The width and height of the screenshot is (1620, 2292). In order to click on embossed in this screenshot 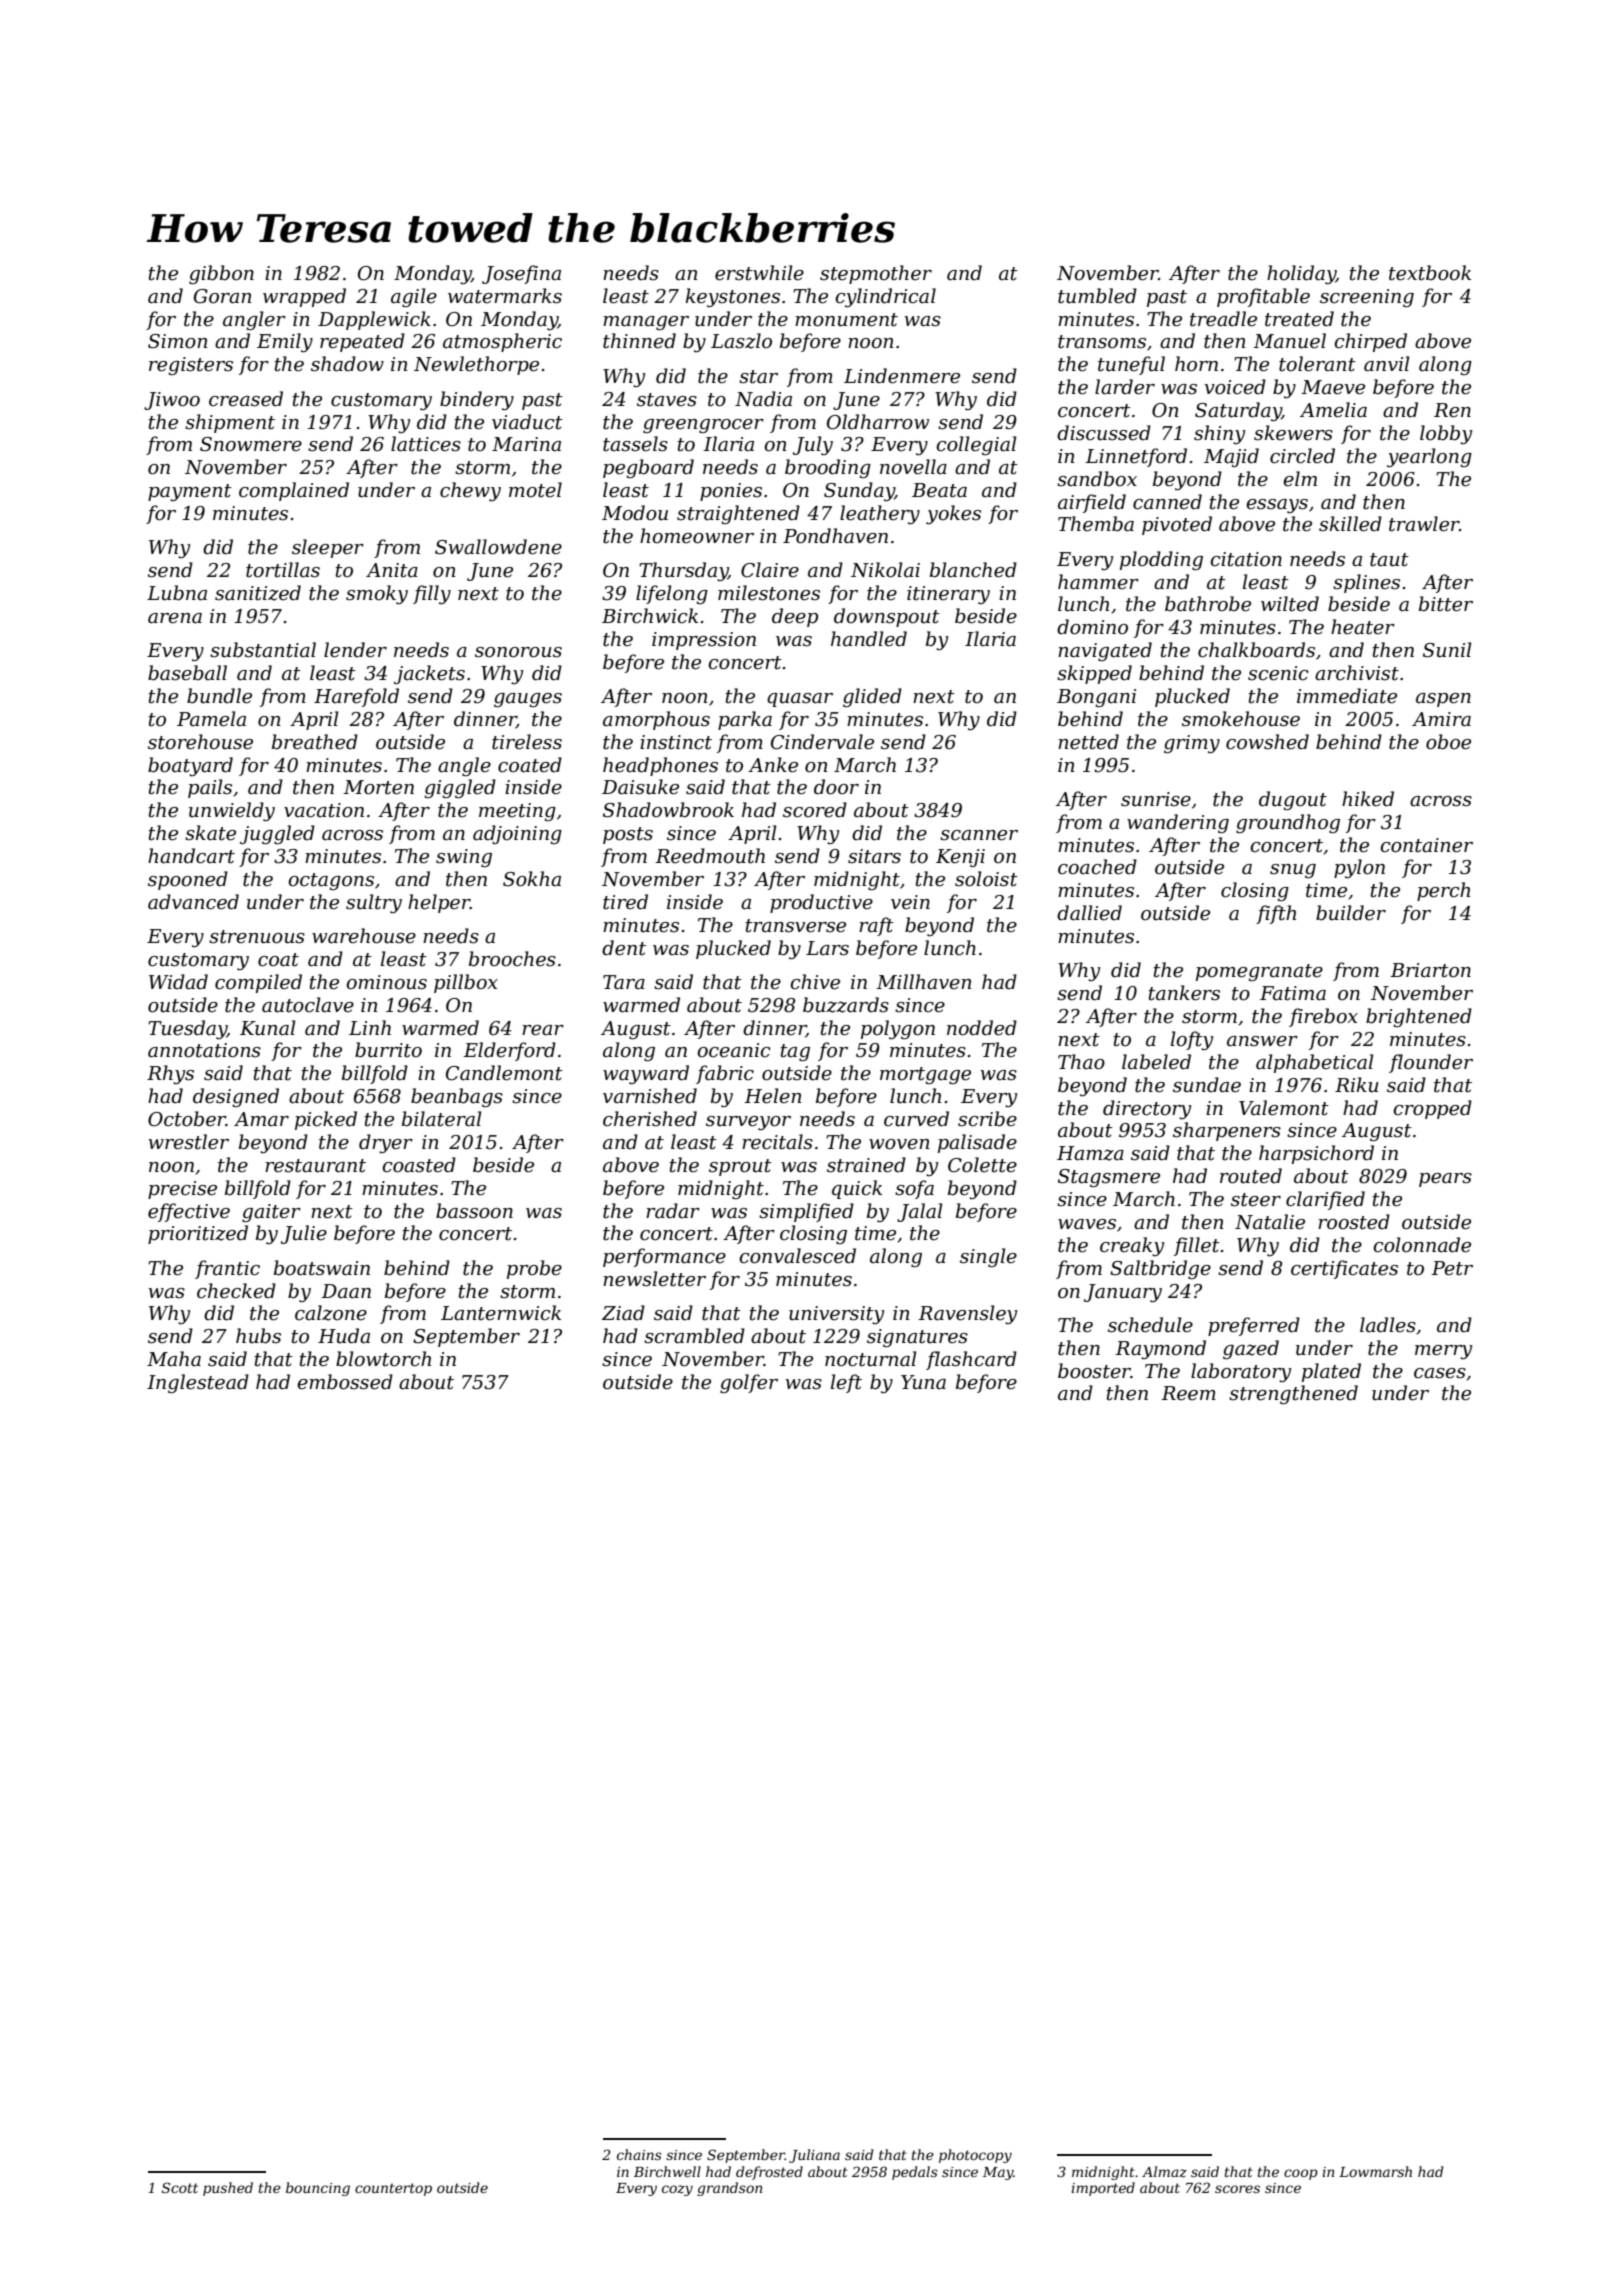, I will do `click(345, 1382)`.
